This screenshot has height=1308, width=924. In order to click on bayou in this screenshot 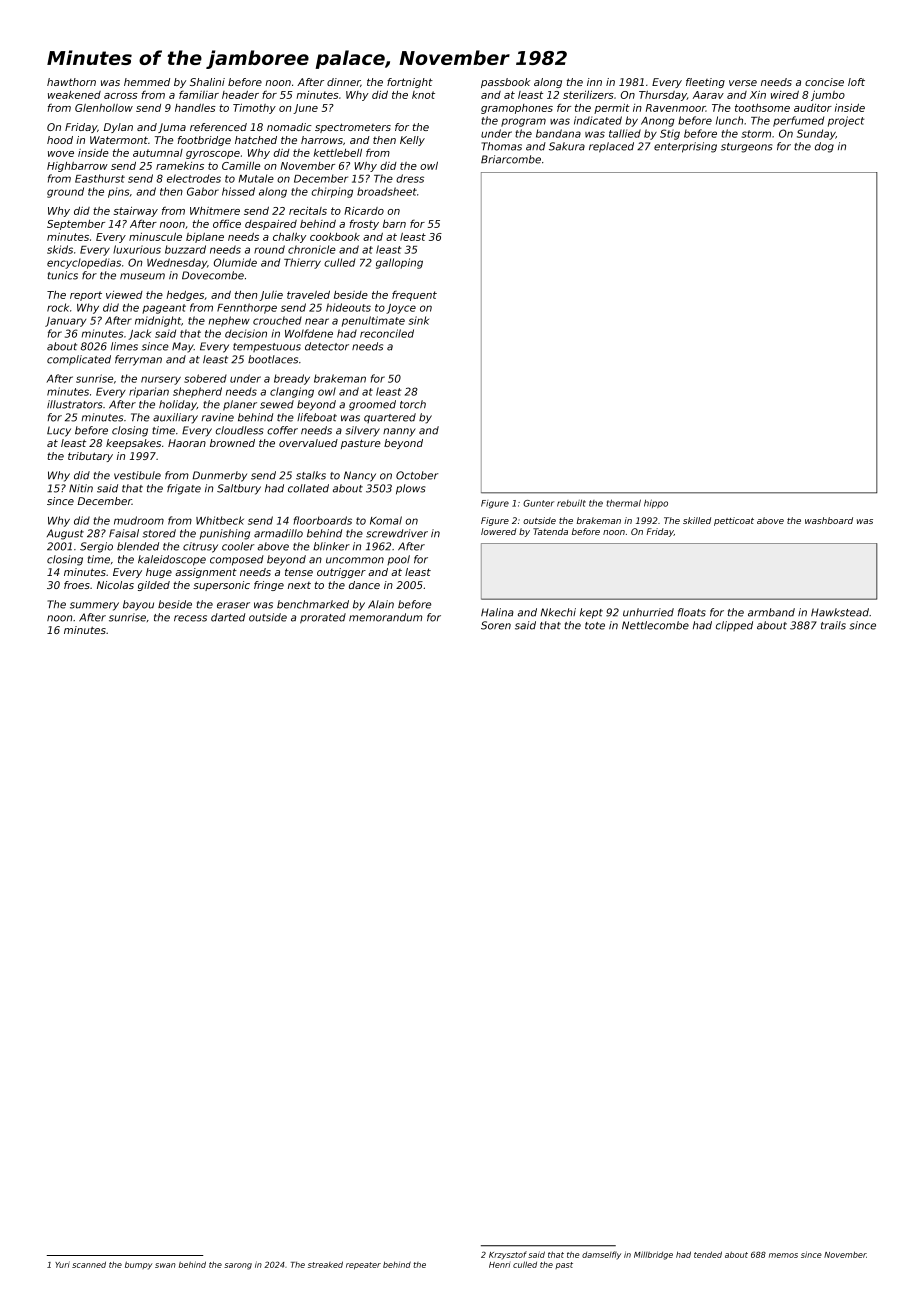, I will do `click(138, 605)`.
